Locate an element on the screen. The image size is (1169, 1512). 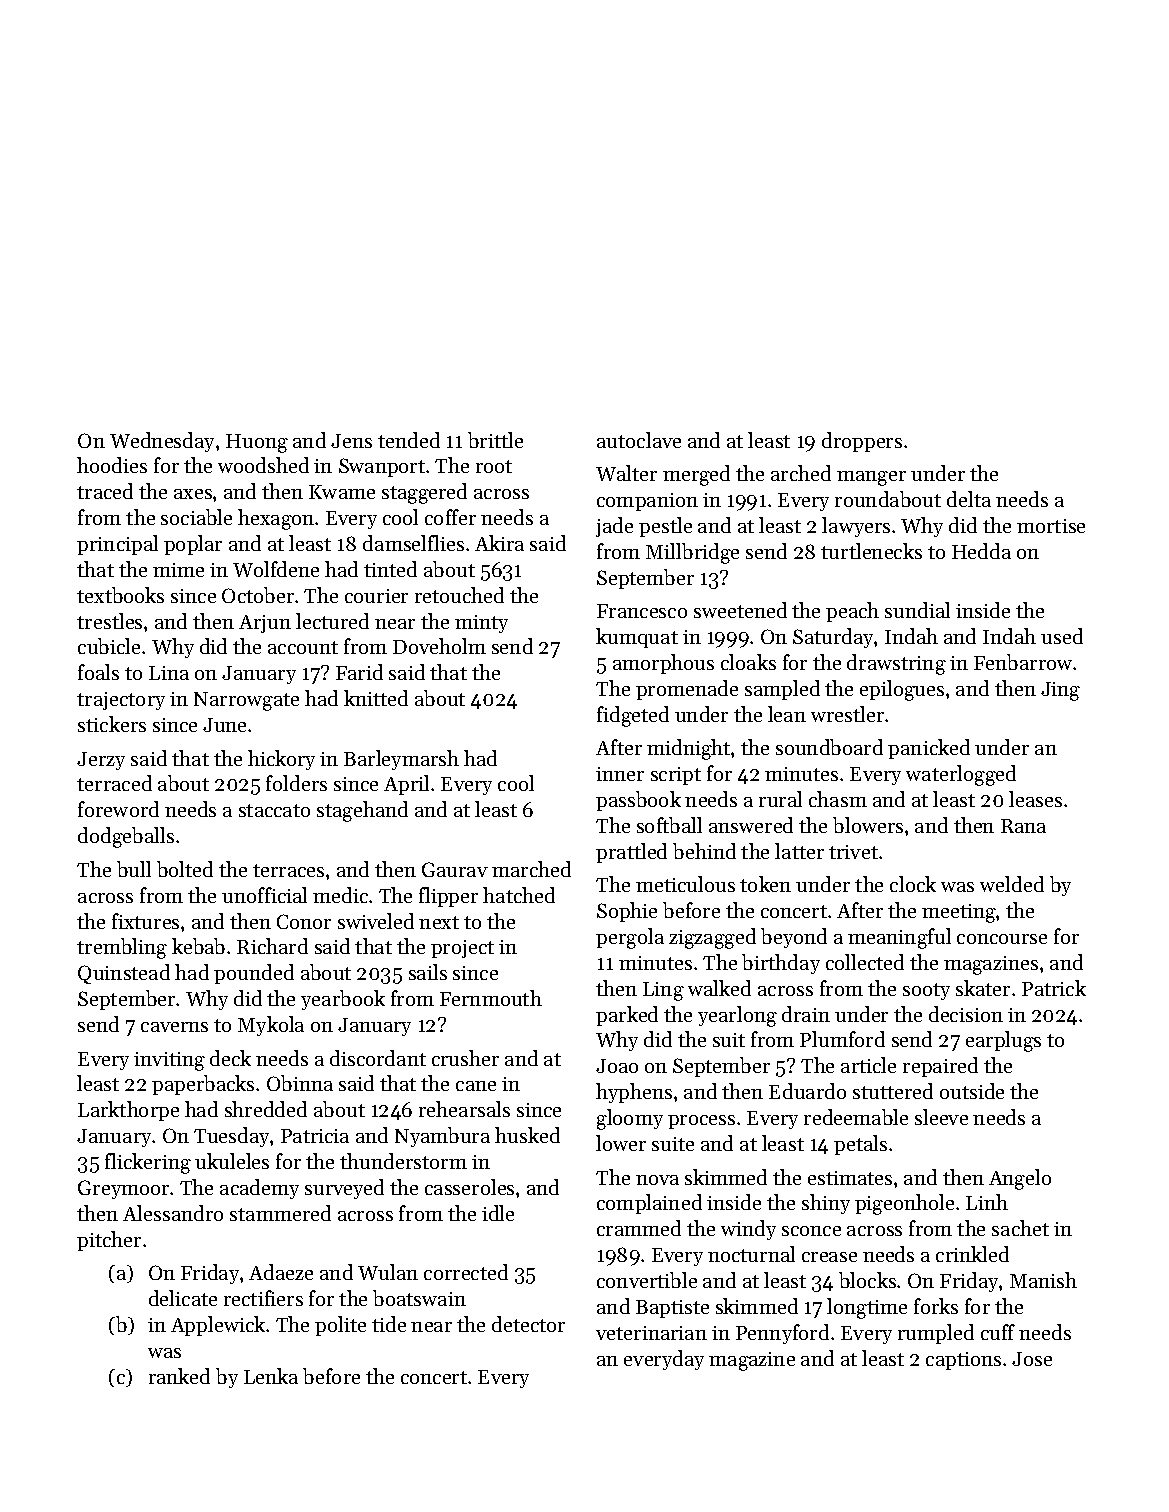
brittle is located at coordinates (495, 440).
